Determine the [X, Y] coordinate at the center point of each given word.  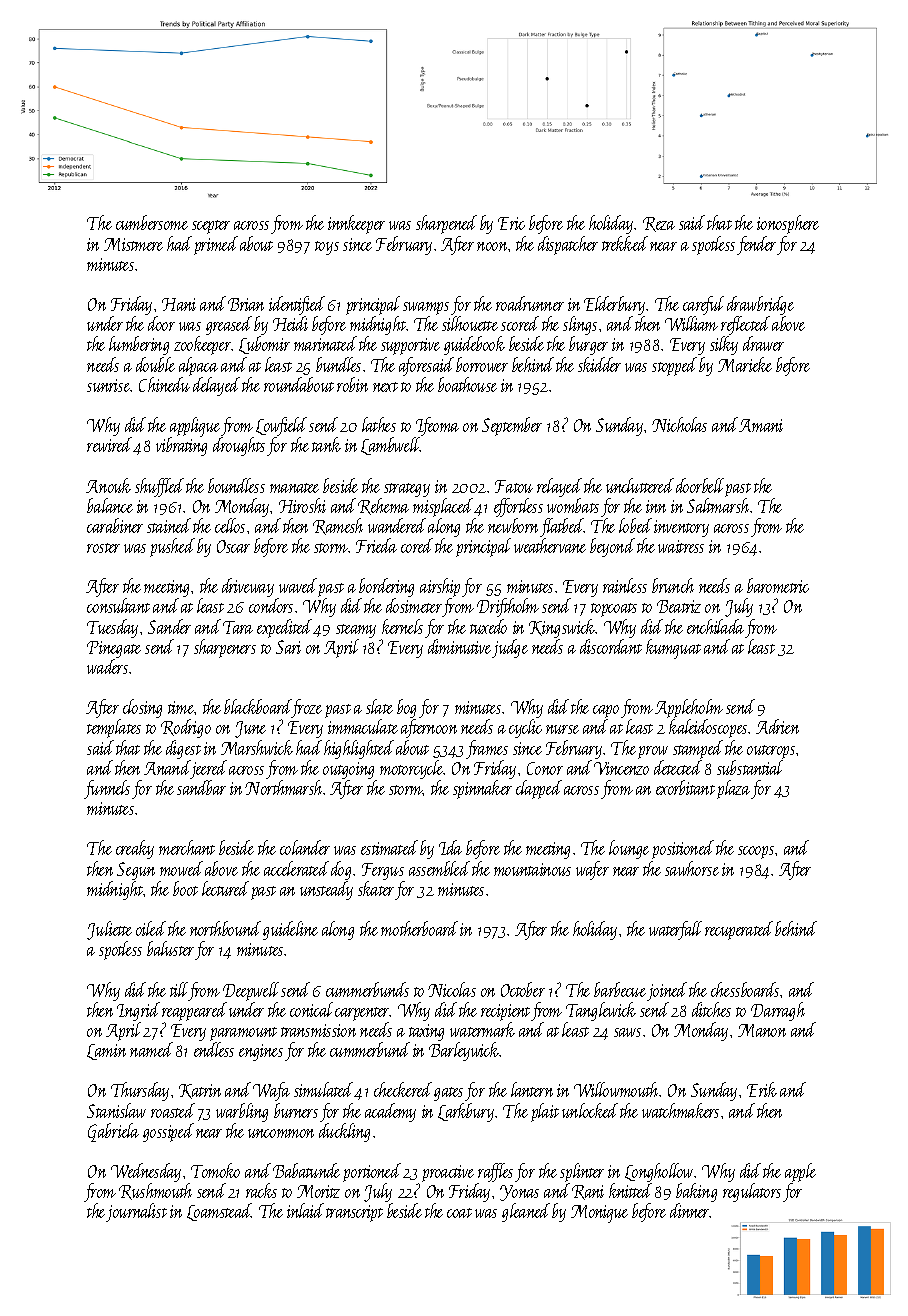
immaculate [363, 727]
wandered [397, 525]
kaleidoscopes [708, 729]
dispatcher [568, 245]
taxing [426, 1032]
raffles [495, 1172]
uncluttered [640, 485]
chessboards [745, 989]
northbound [225, 928]
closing [142, 708]
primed [216, 245]
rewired [110, 444]
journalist [136, 1212]
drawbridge [760, 305]
